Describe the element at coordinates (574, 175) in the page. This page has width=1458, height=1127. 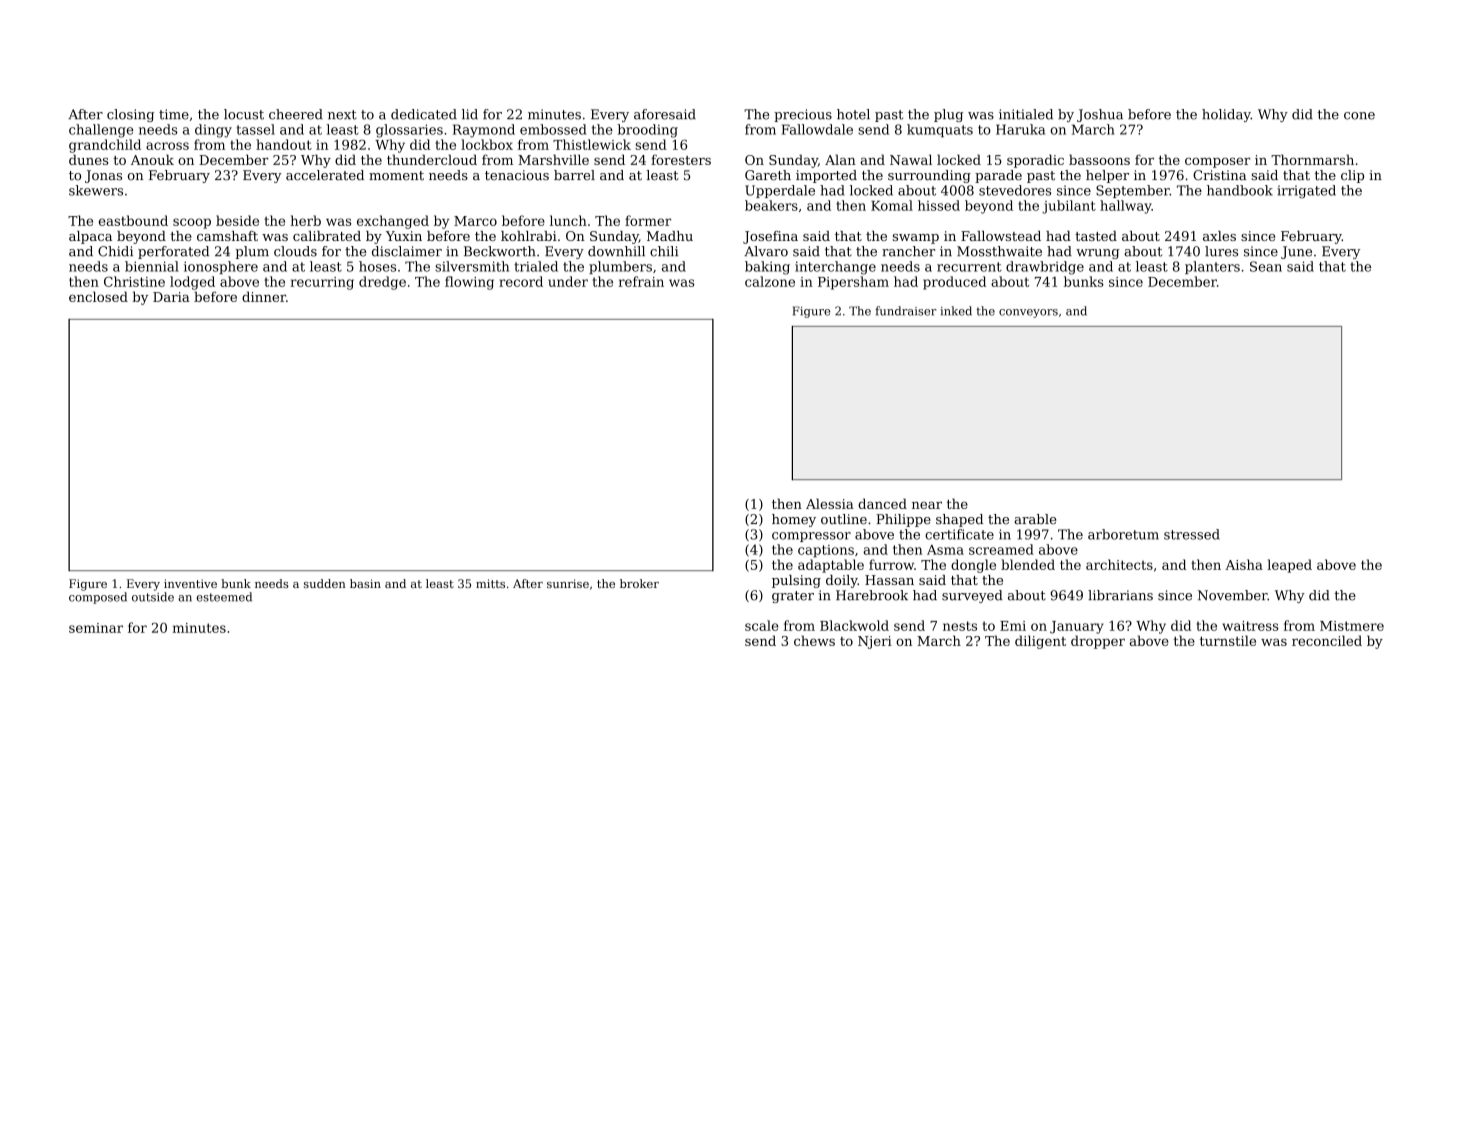
I see `barrel` at that location.
